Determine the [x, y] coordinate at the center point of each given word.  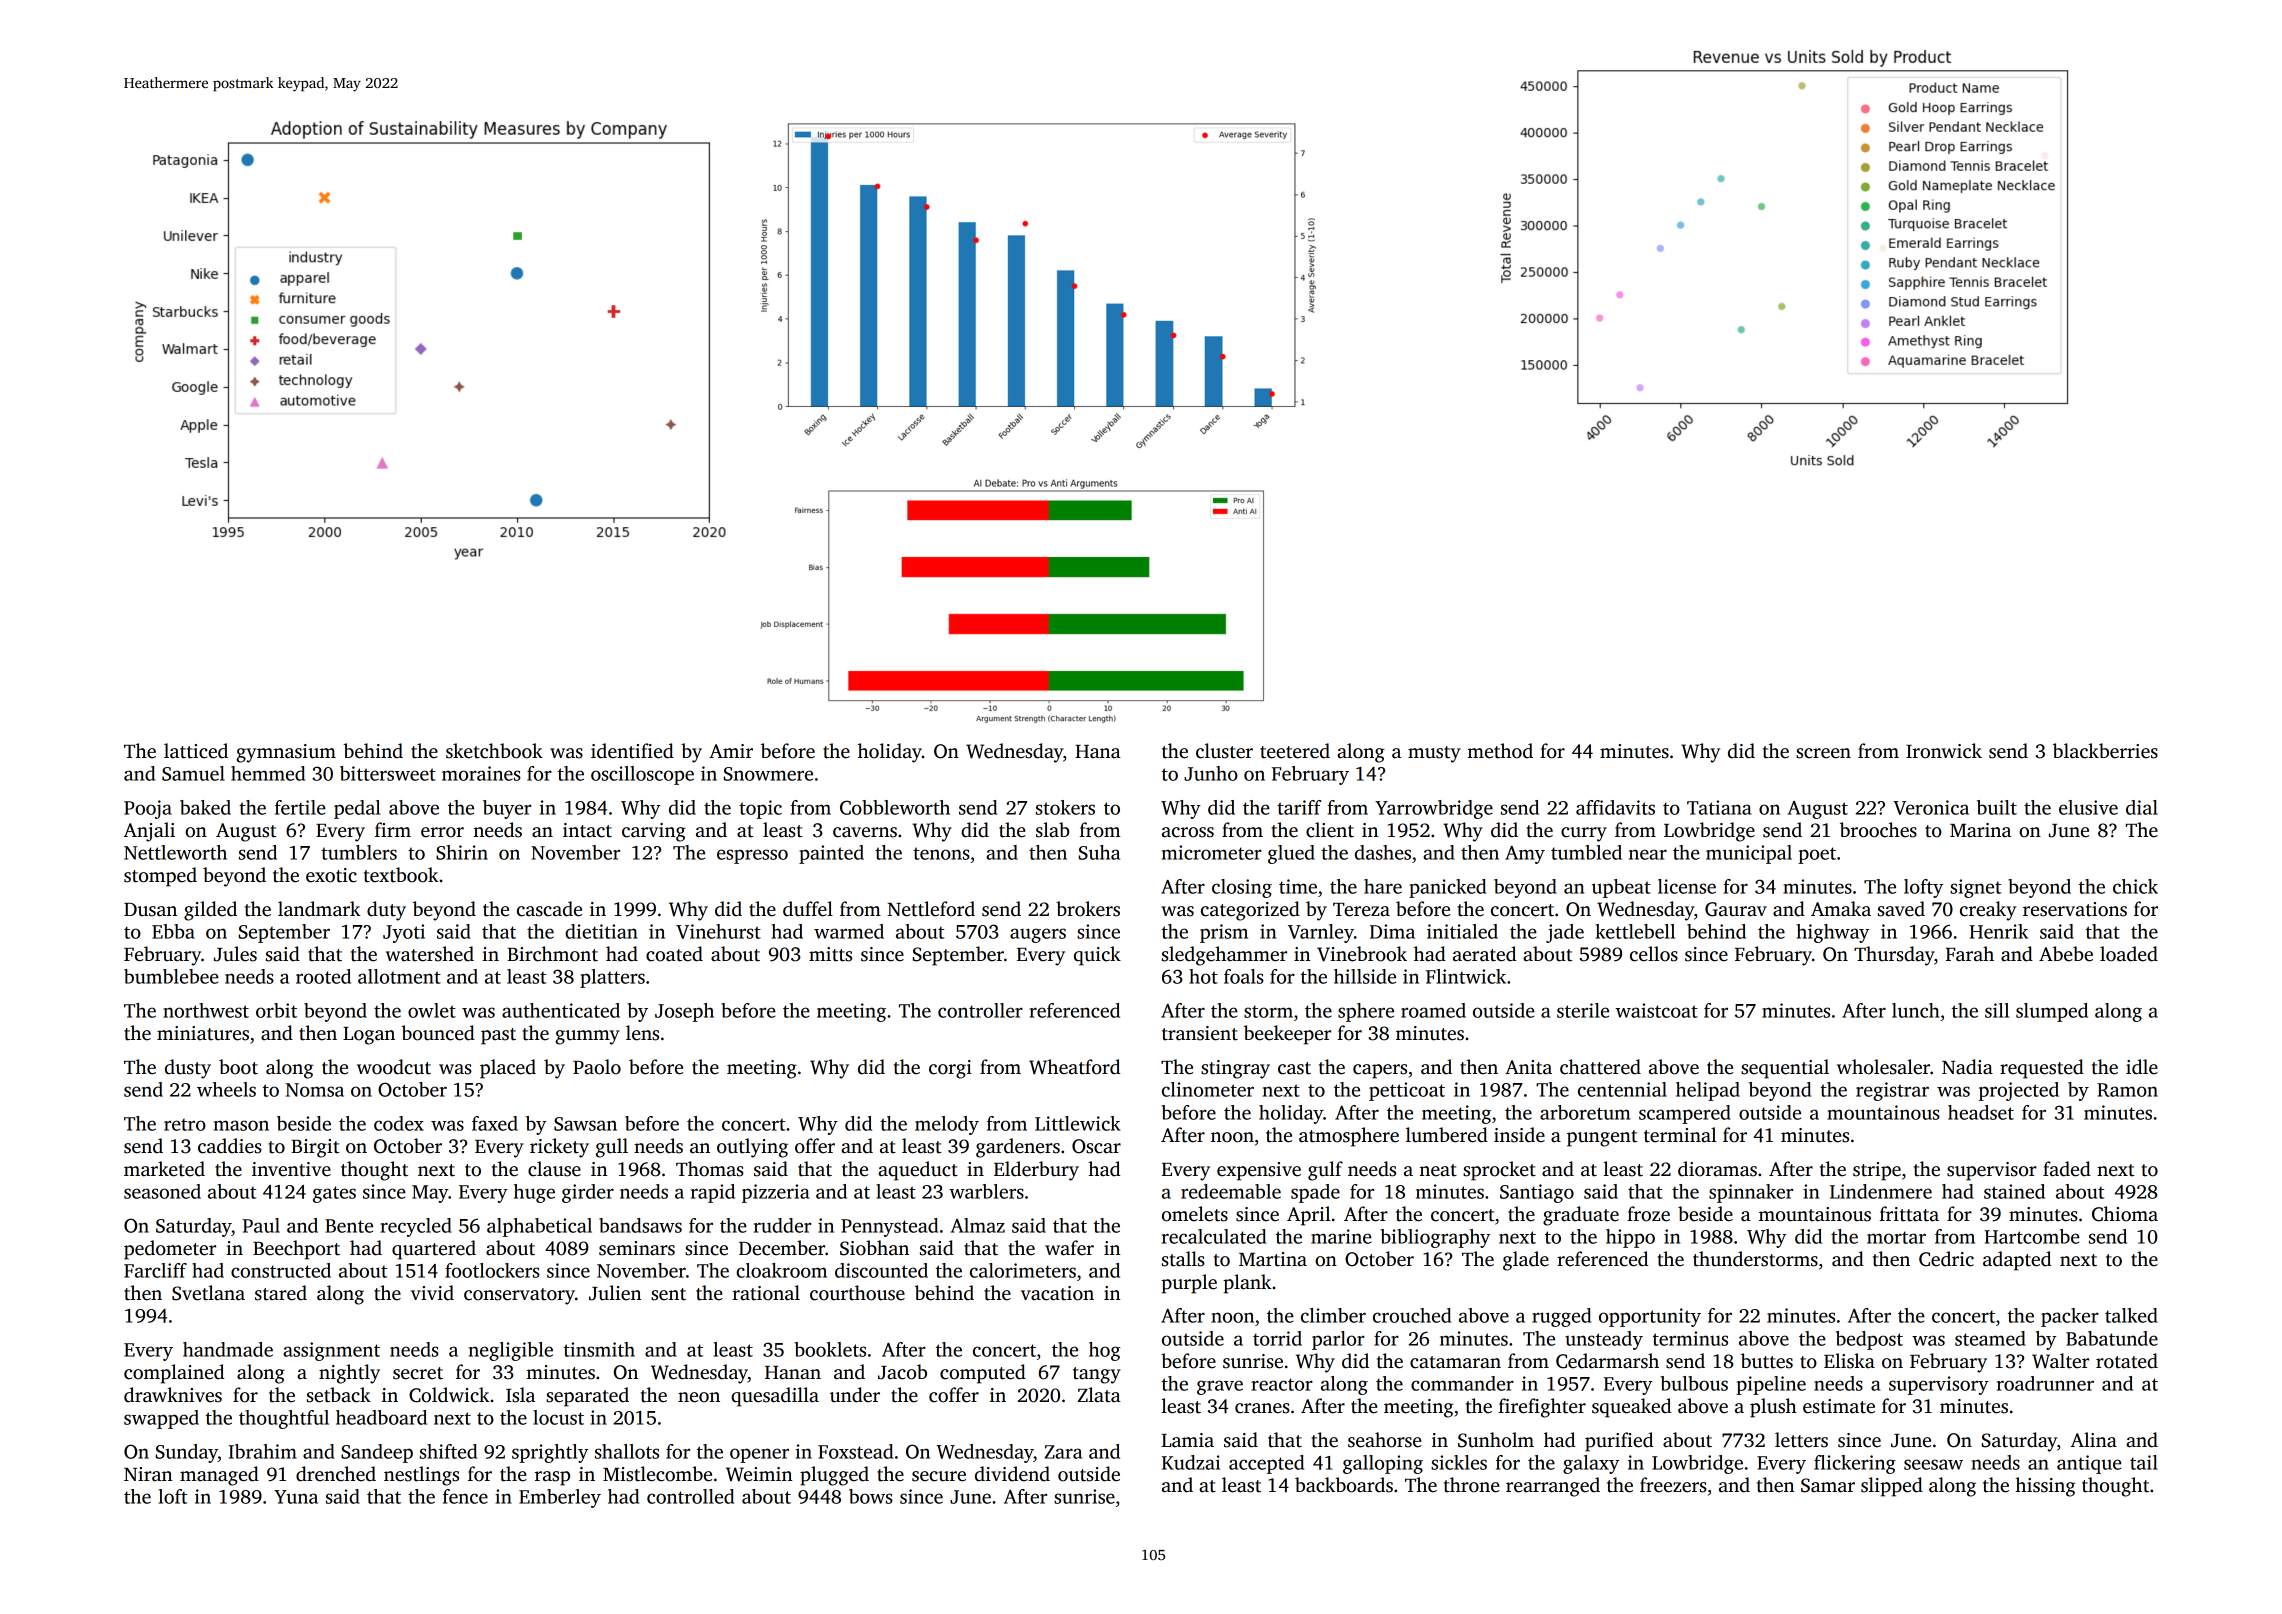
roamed [1433, 1010]
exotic [331, 875]
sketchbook [494, 751]
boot [238, 1067]
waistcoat [1656, 1010]
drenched [336, 1474]
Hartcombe [2032, 1236]
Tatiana [1719, 807]
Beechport [296, 1250]
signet [1975, 888]
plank [1247, 1284]
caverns [865, 832]
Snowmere [768, 774]
